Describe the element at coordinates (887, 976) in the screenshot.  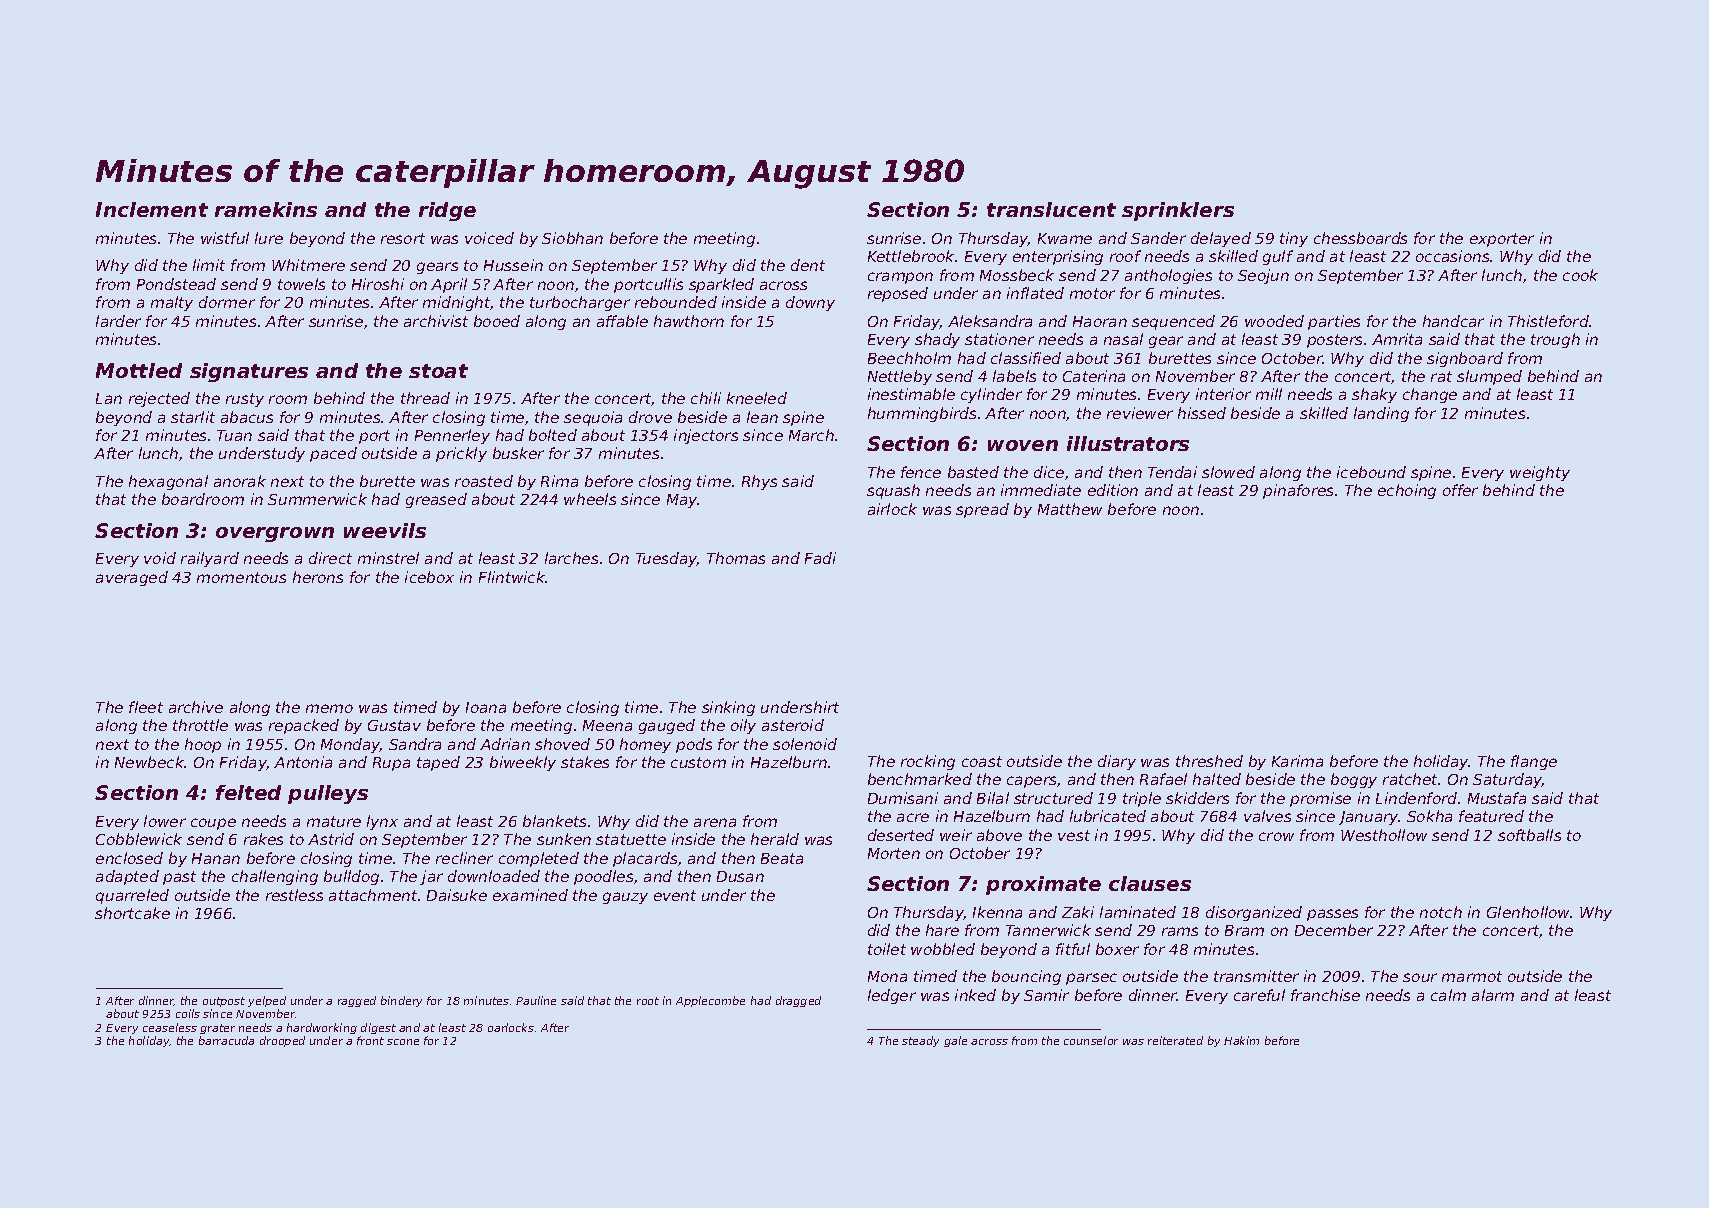
I see `Mona` at that location.
